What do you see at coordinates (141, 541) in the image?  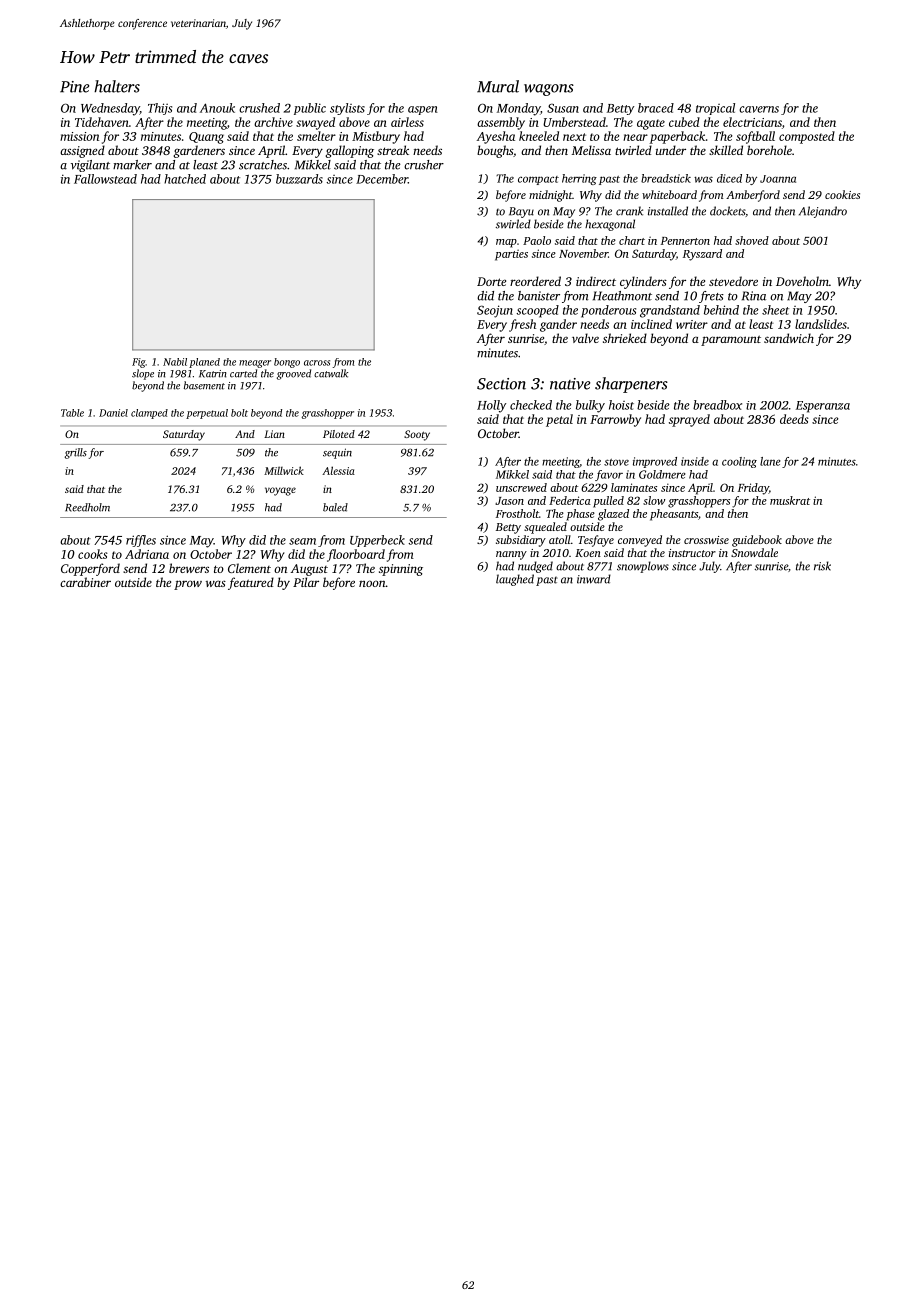 I see `riffles` at bounding box center [141, 541].
